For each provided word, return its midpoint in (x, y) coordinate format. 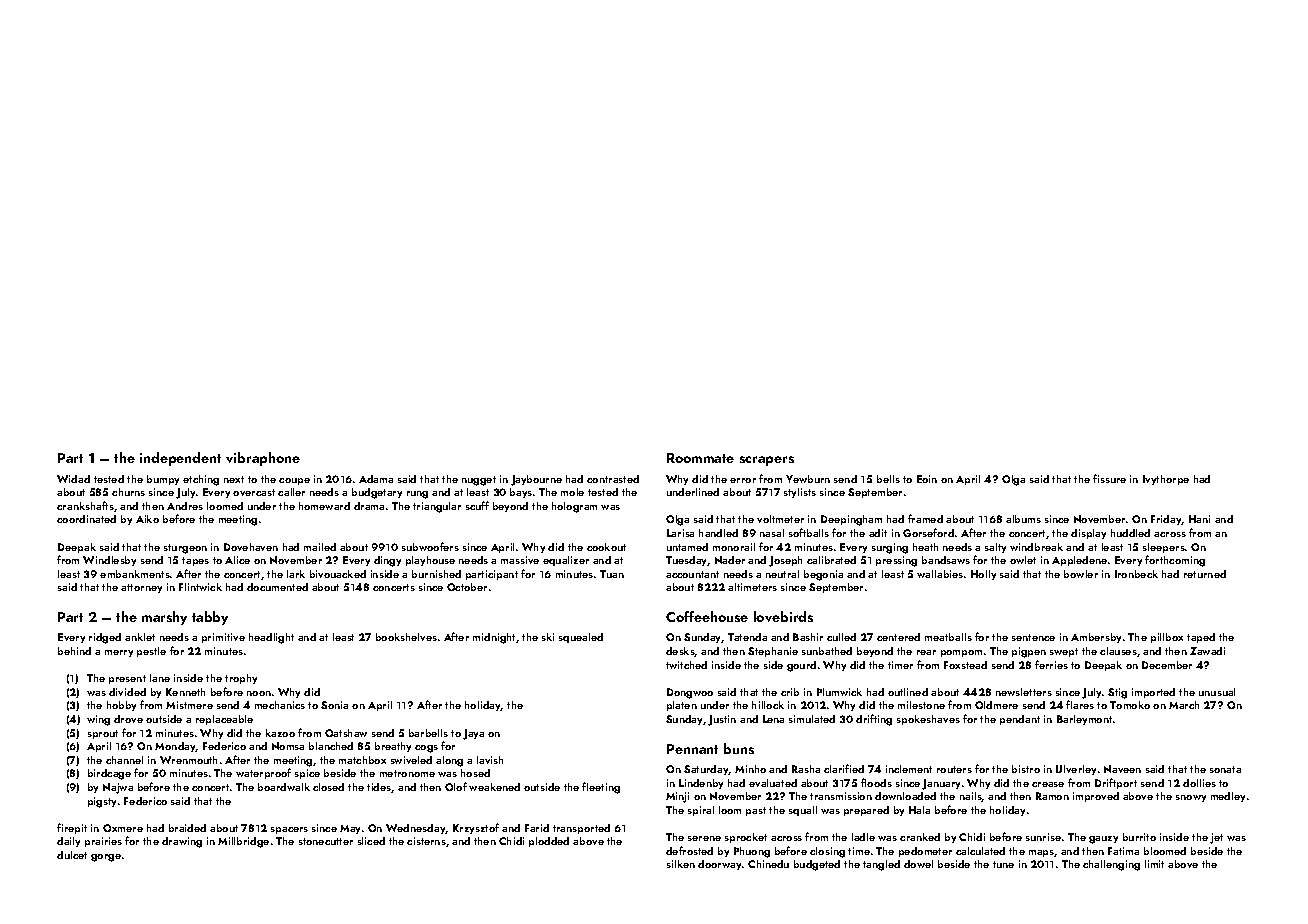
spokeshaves (928, 720)
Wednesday (416, 829)
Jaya (473, 734)
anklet (140, 637)
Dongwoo (690, 693)
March (1184, 705)
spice (307, 774)
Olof (456, 786)
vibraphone (263, 459)
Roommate (700, 458)
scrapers (767, 461)
